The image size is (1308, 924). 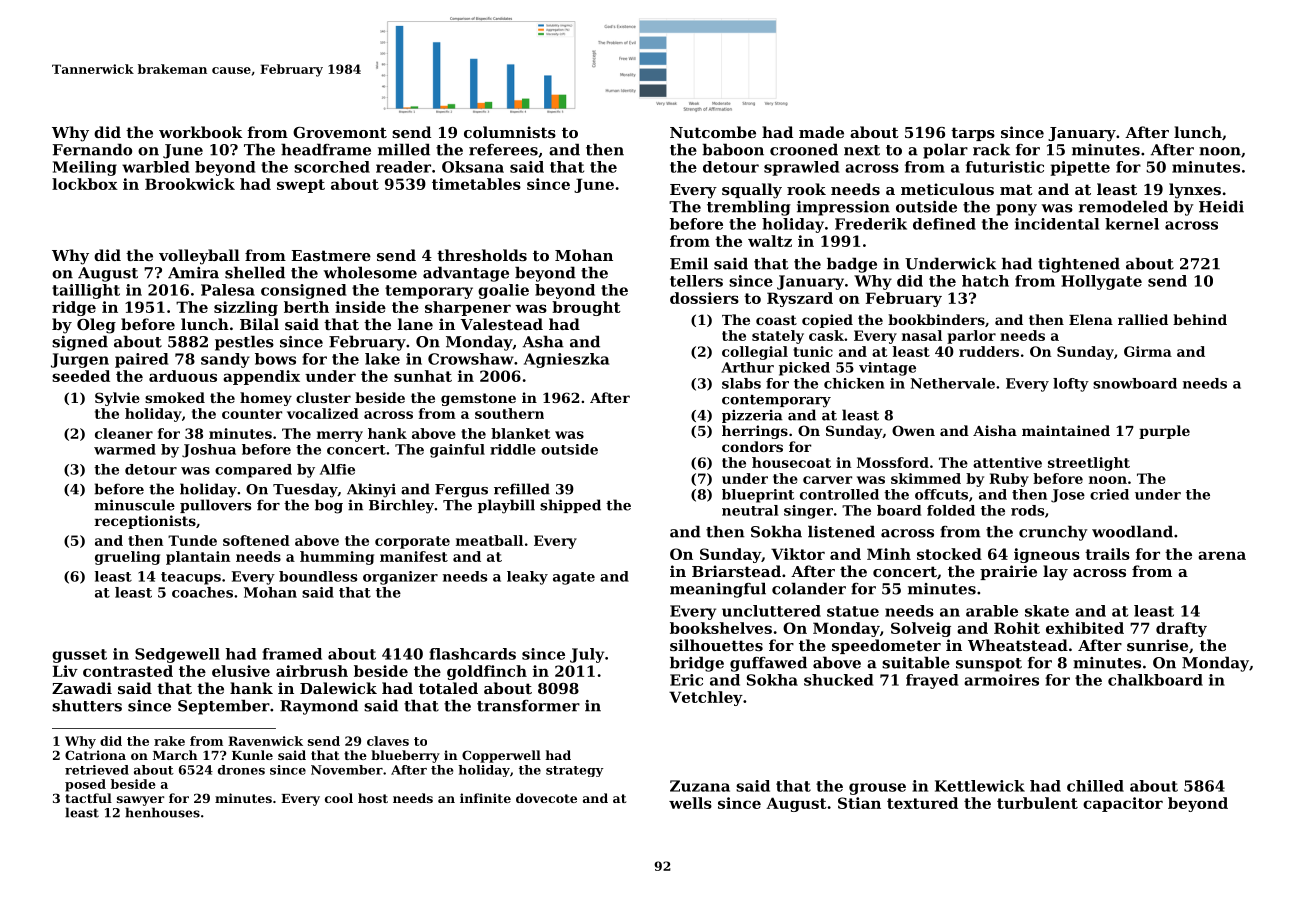 I want to click on columnists, so click(x=510, y=132).
